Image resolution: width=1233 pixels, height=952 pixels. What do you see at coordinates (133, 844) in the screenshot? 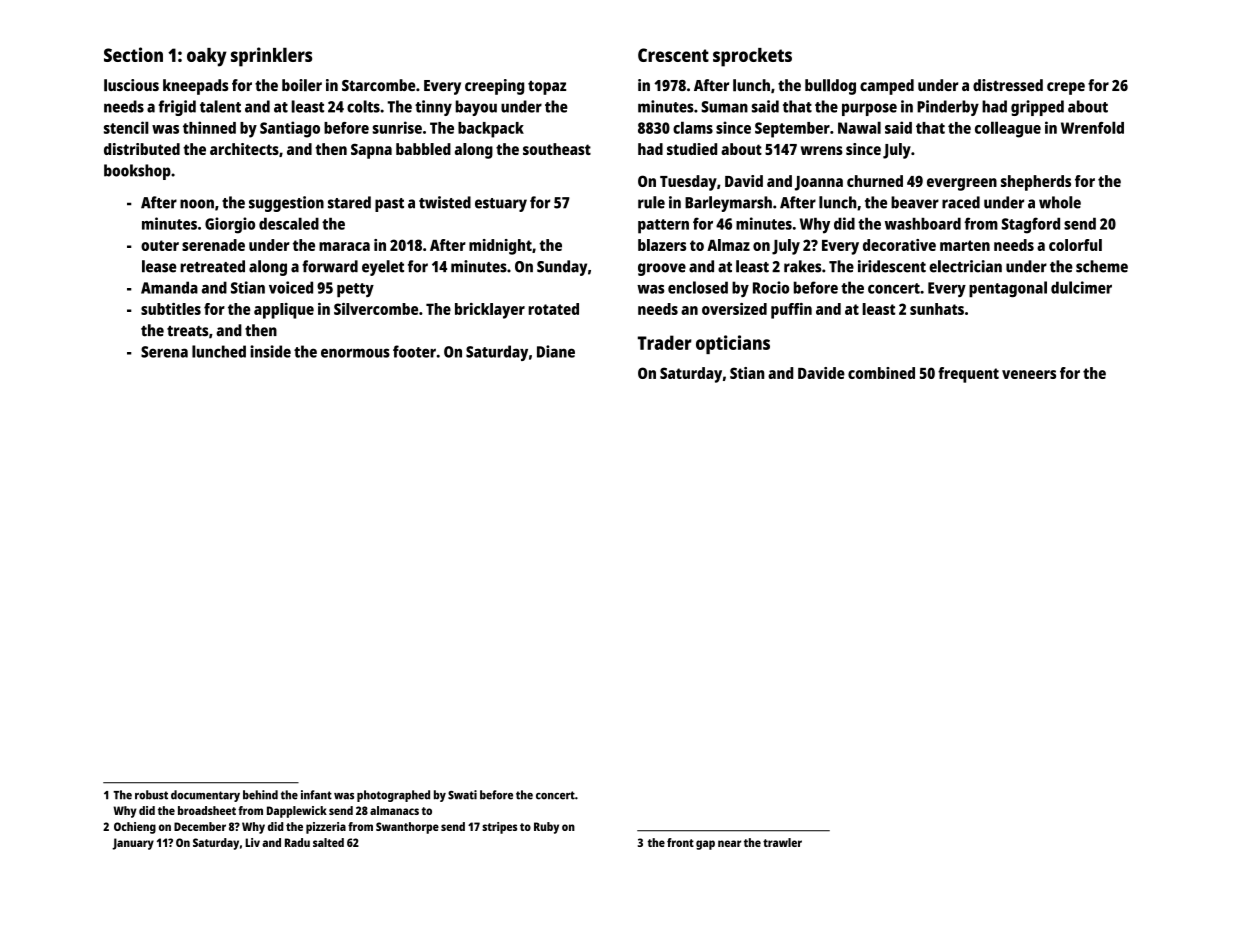
I see `January` at bounding box center [133, 844].
